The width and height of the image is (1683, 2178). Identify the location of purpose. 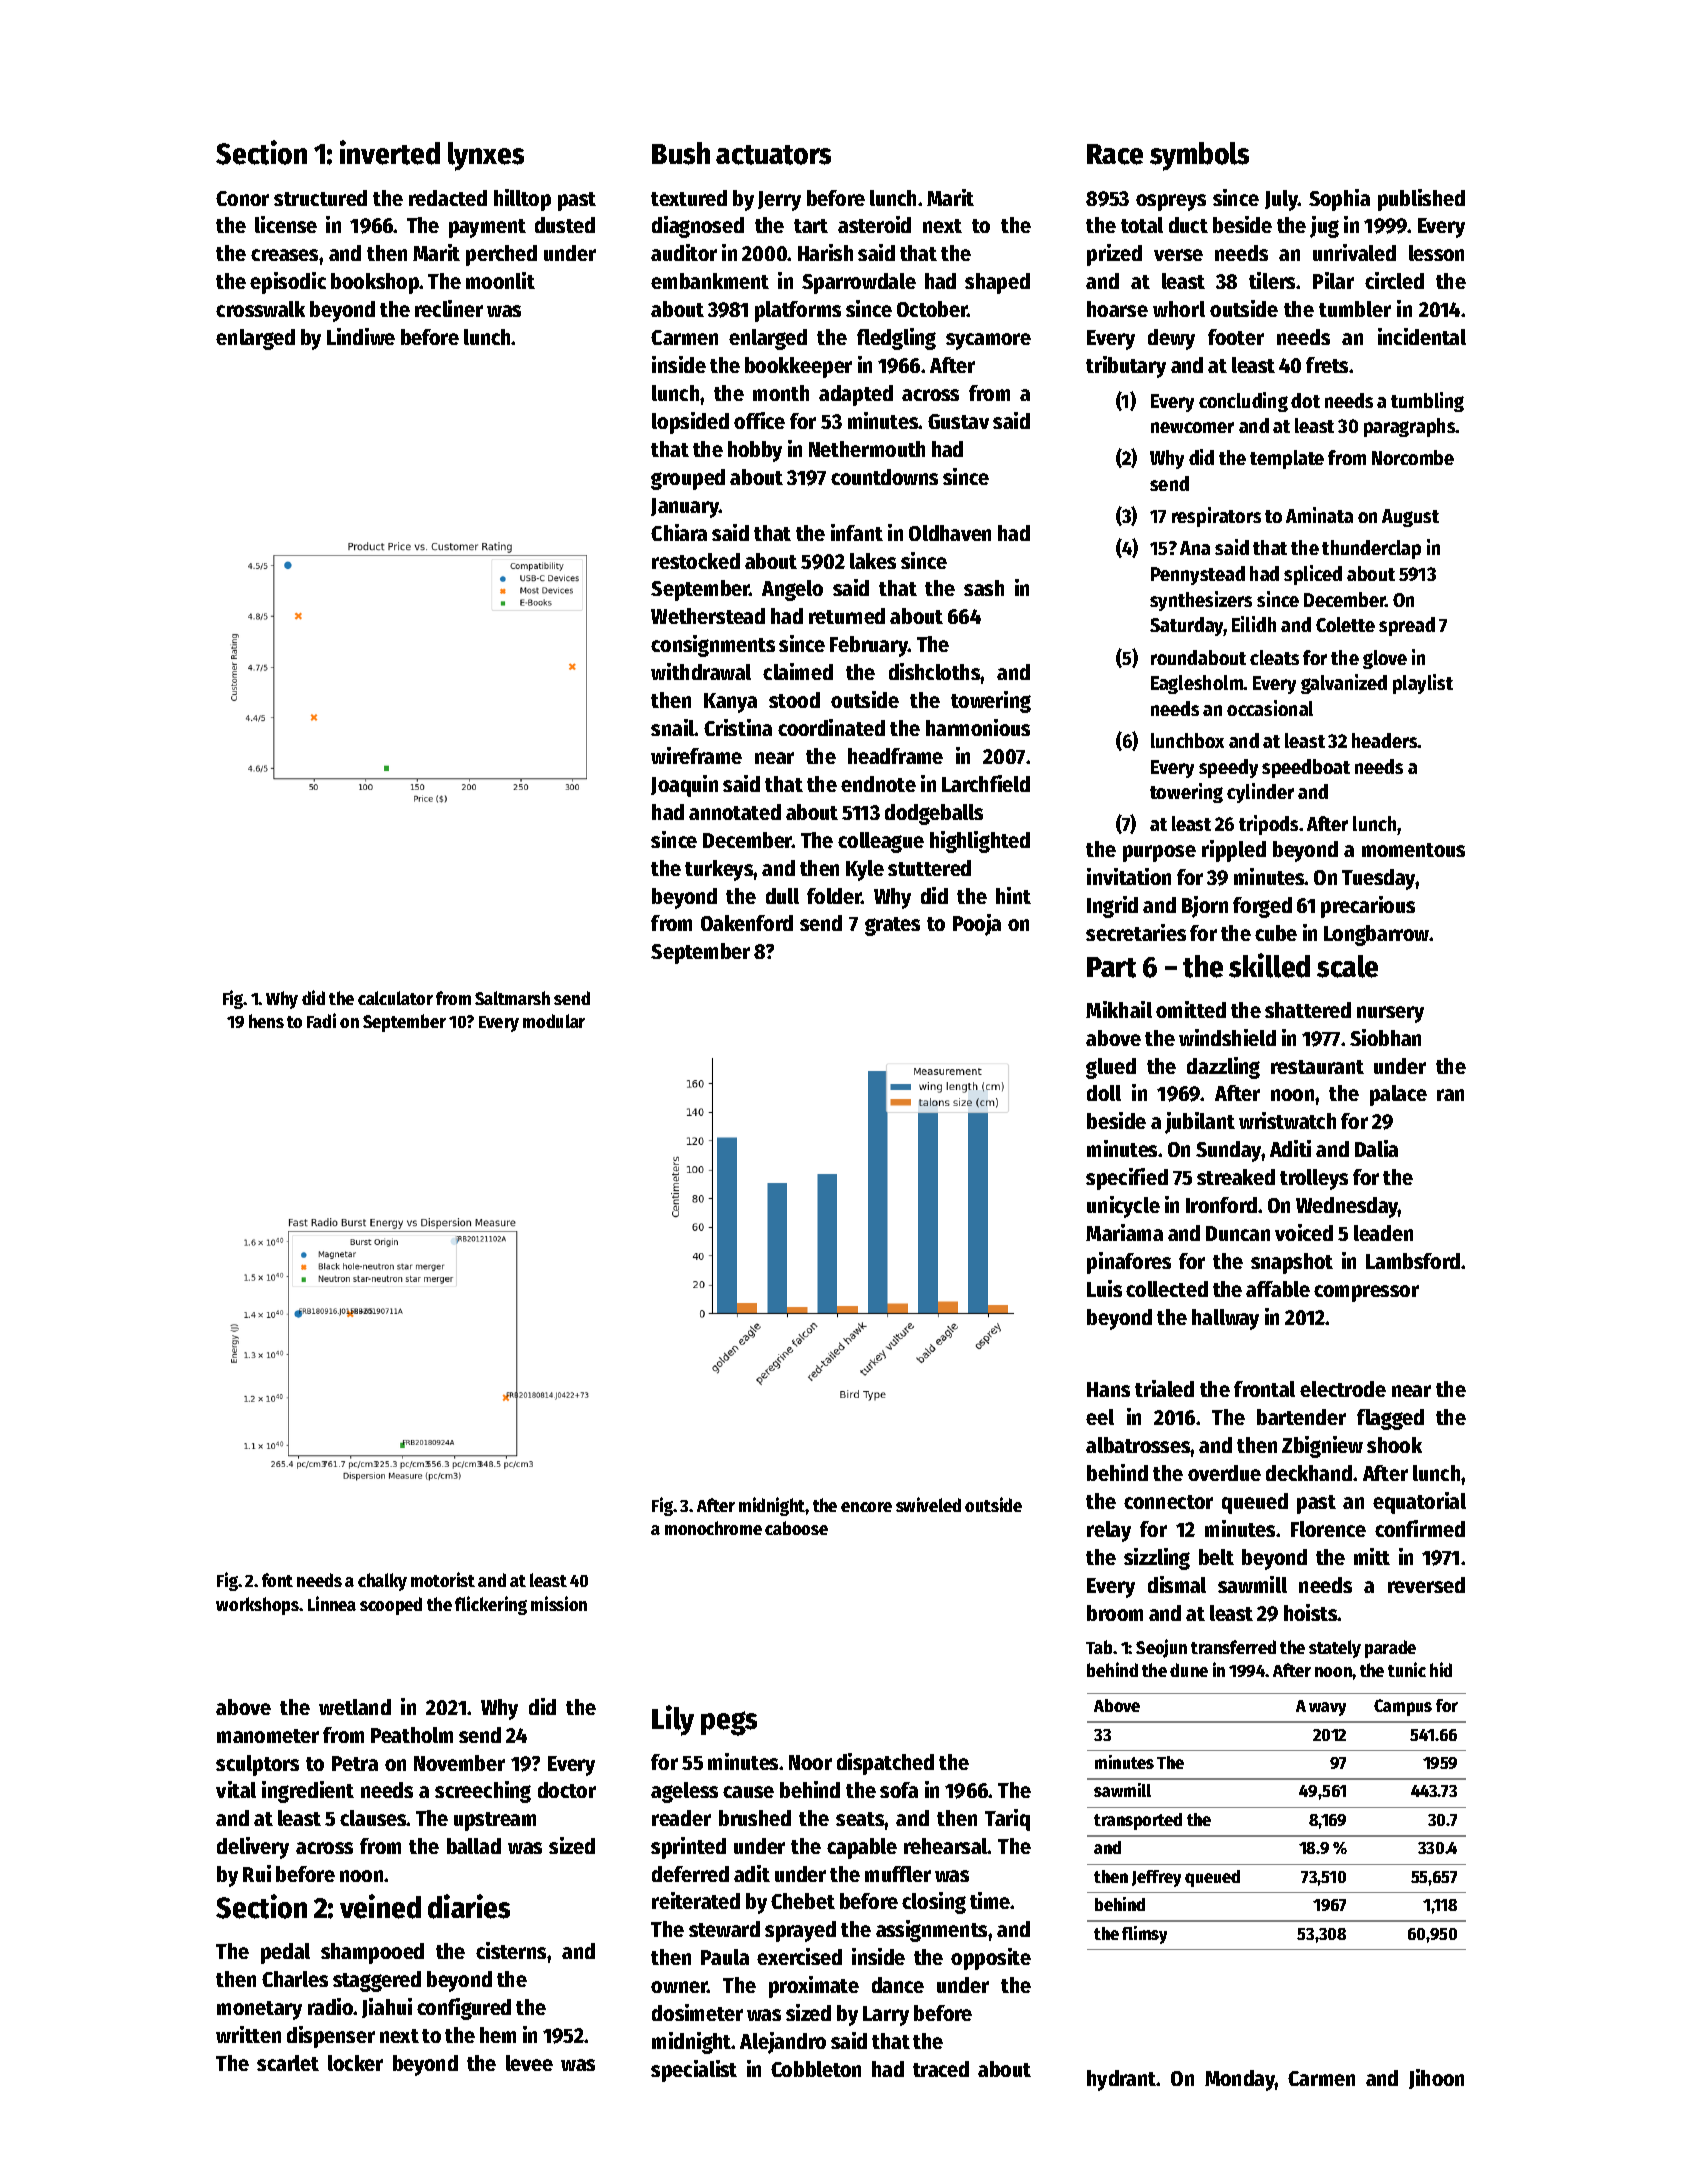
(1159, 853).
